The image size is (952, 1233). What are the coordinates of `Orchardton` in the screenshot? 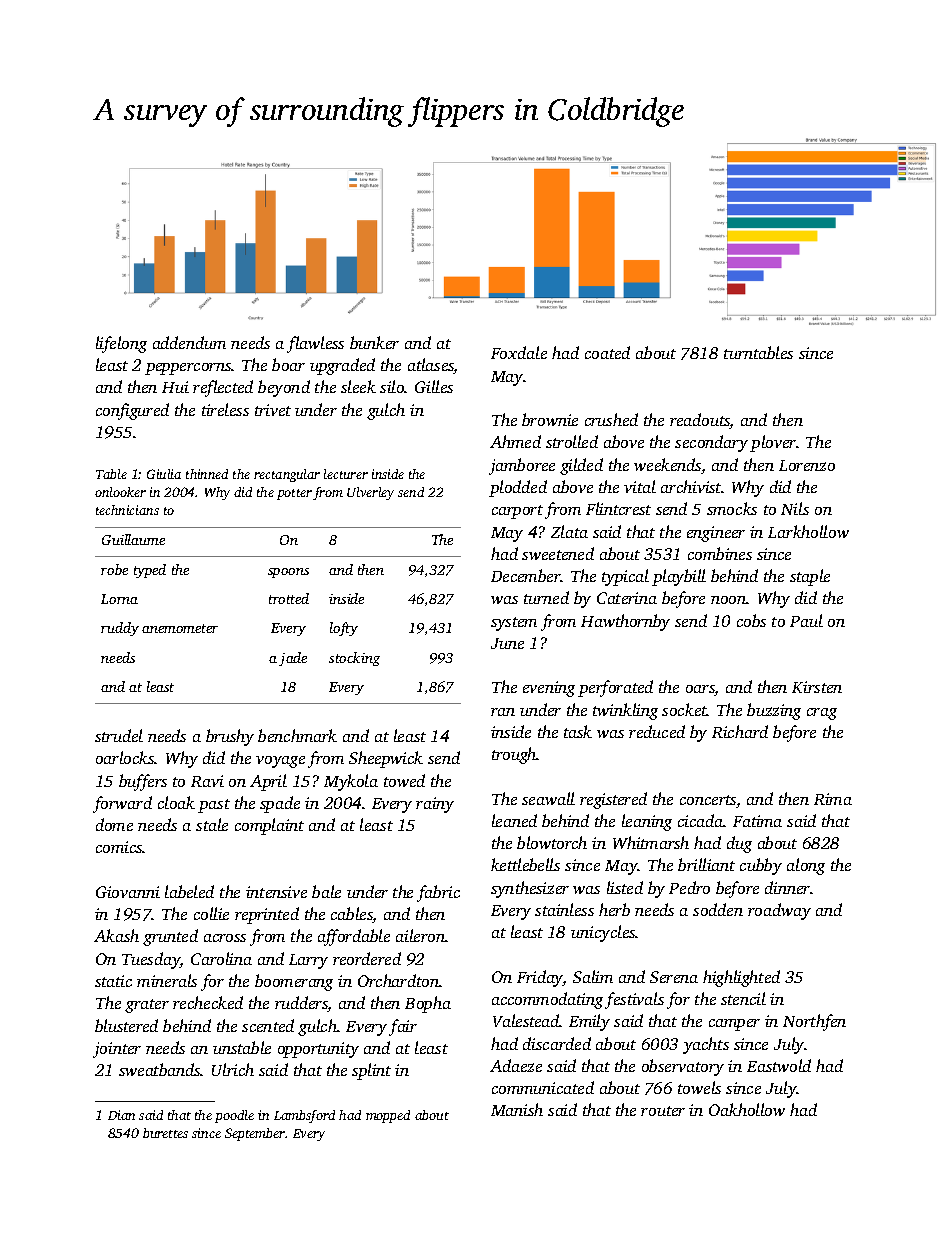 It's located at (398, 980).
